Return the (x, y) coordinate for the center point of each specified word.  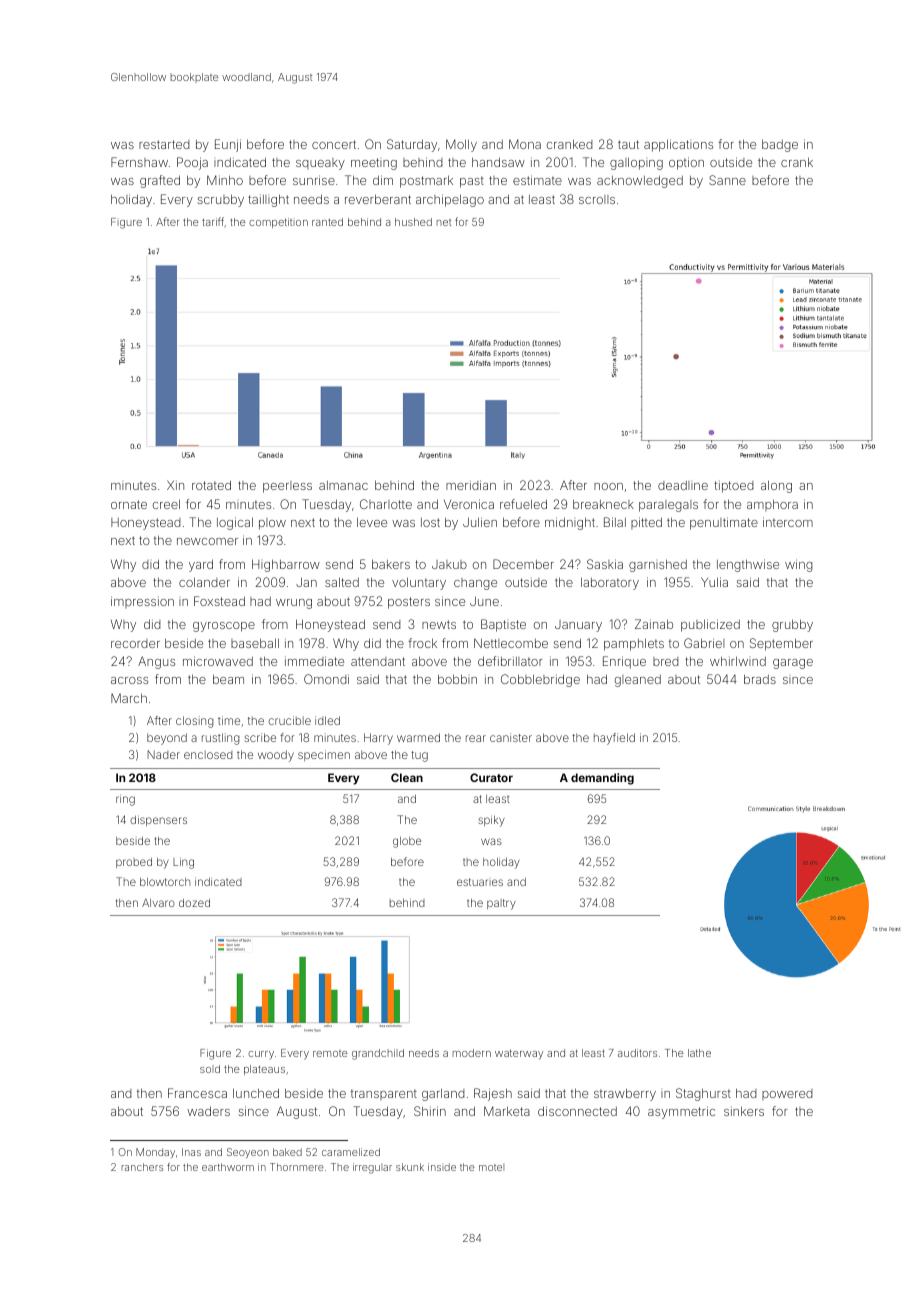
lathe (699, 1053)
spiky (491, 821)
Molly (461, 145)
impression (142, 602)
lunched (256, 1093)
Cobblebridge (540, 680)
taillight (268, 200)
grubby (792, 625)
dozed (194, 903)
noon (608, 486)
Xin (175, 485)
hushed (413, 222)
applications (678, 145)
